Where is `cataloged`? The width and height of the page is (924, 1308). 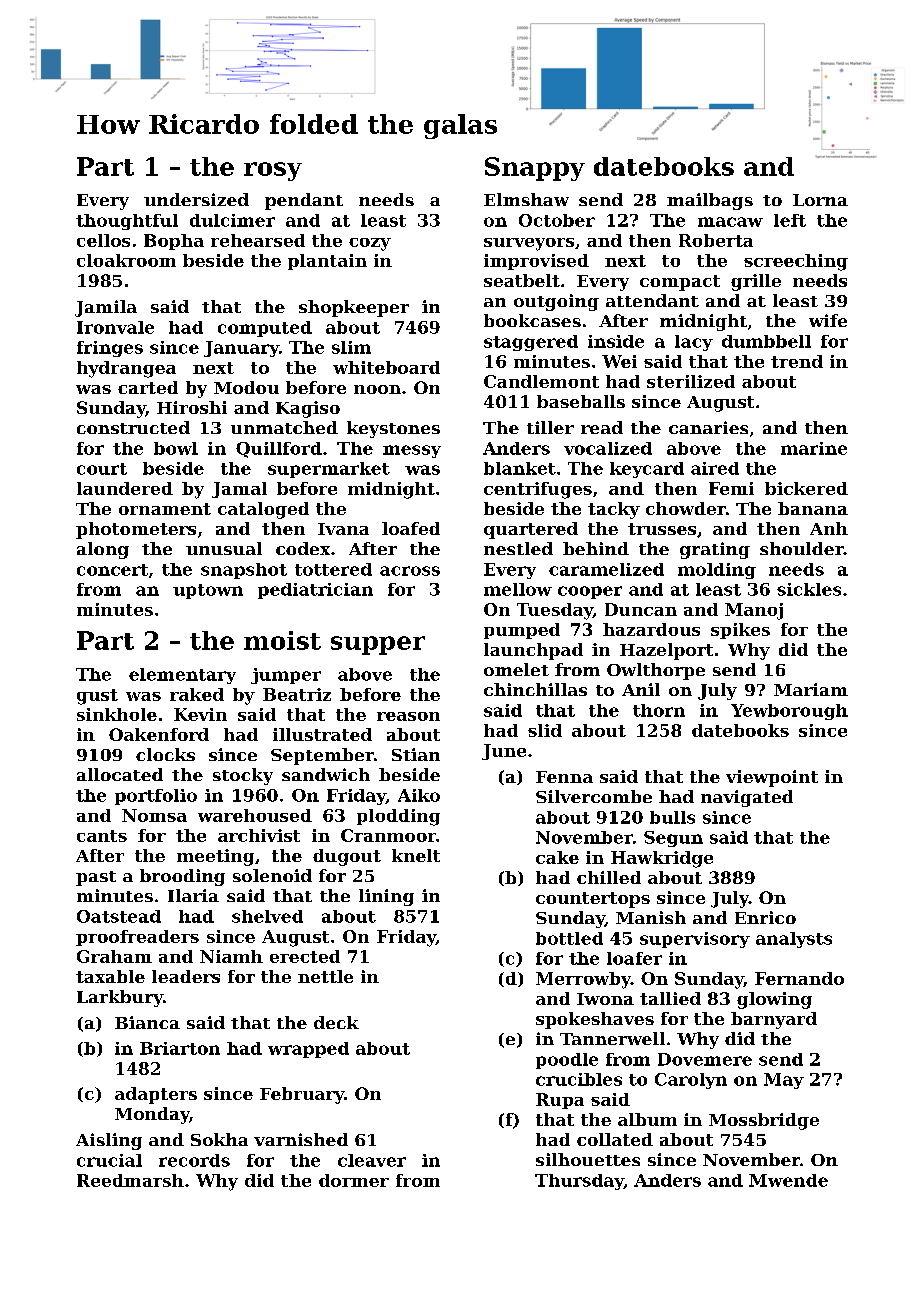 cataloged is located at coordinates (263, 510).
